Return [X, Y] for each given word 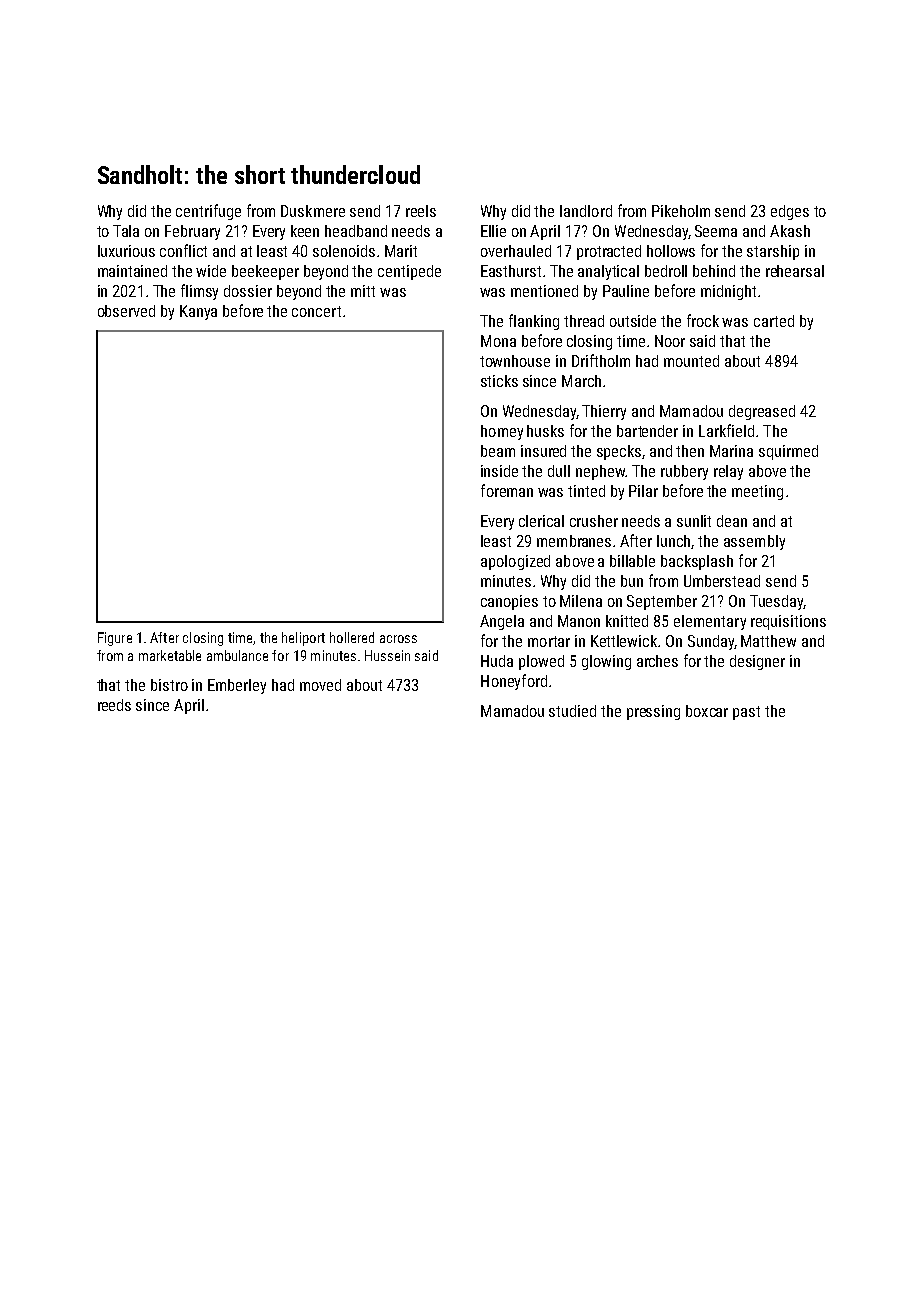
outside [633, 321]
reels [421, 211]
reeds [114, 705]
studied [572, 711]
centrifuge [208, 212]
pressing [653, 712]
